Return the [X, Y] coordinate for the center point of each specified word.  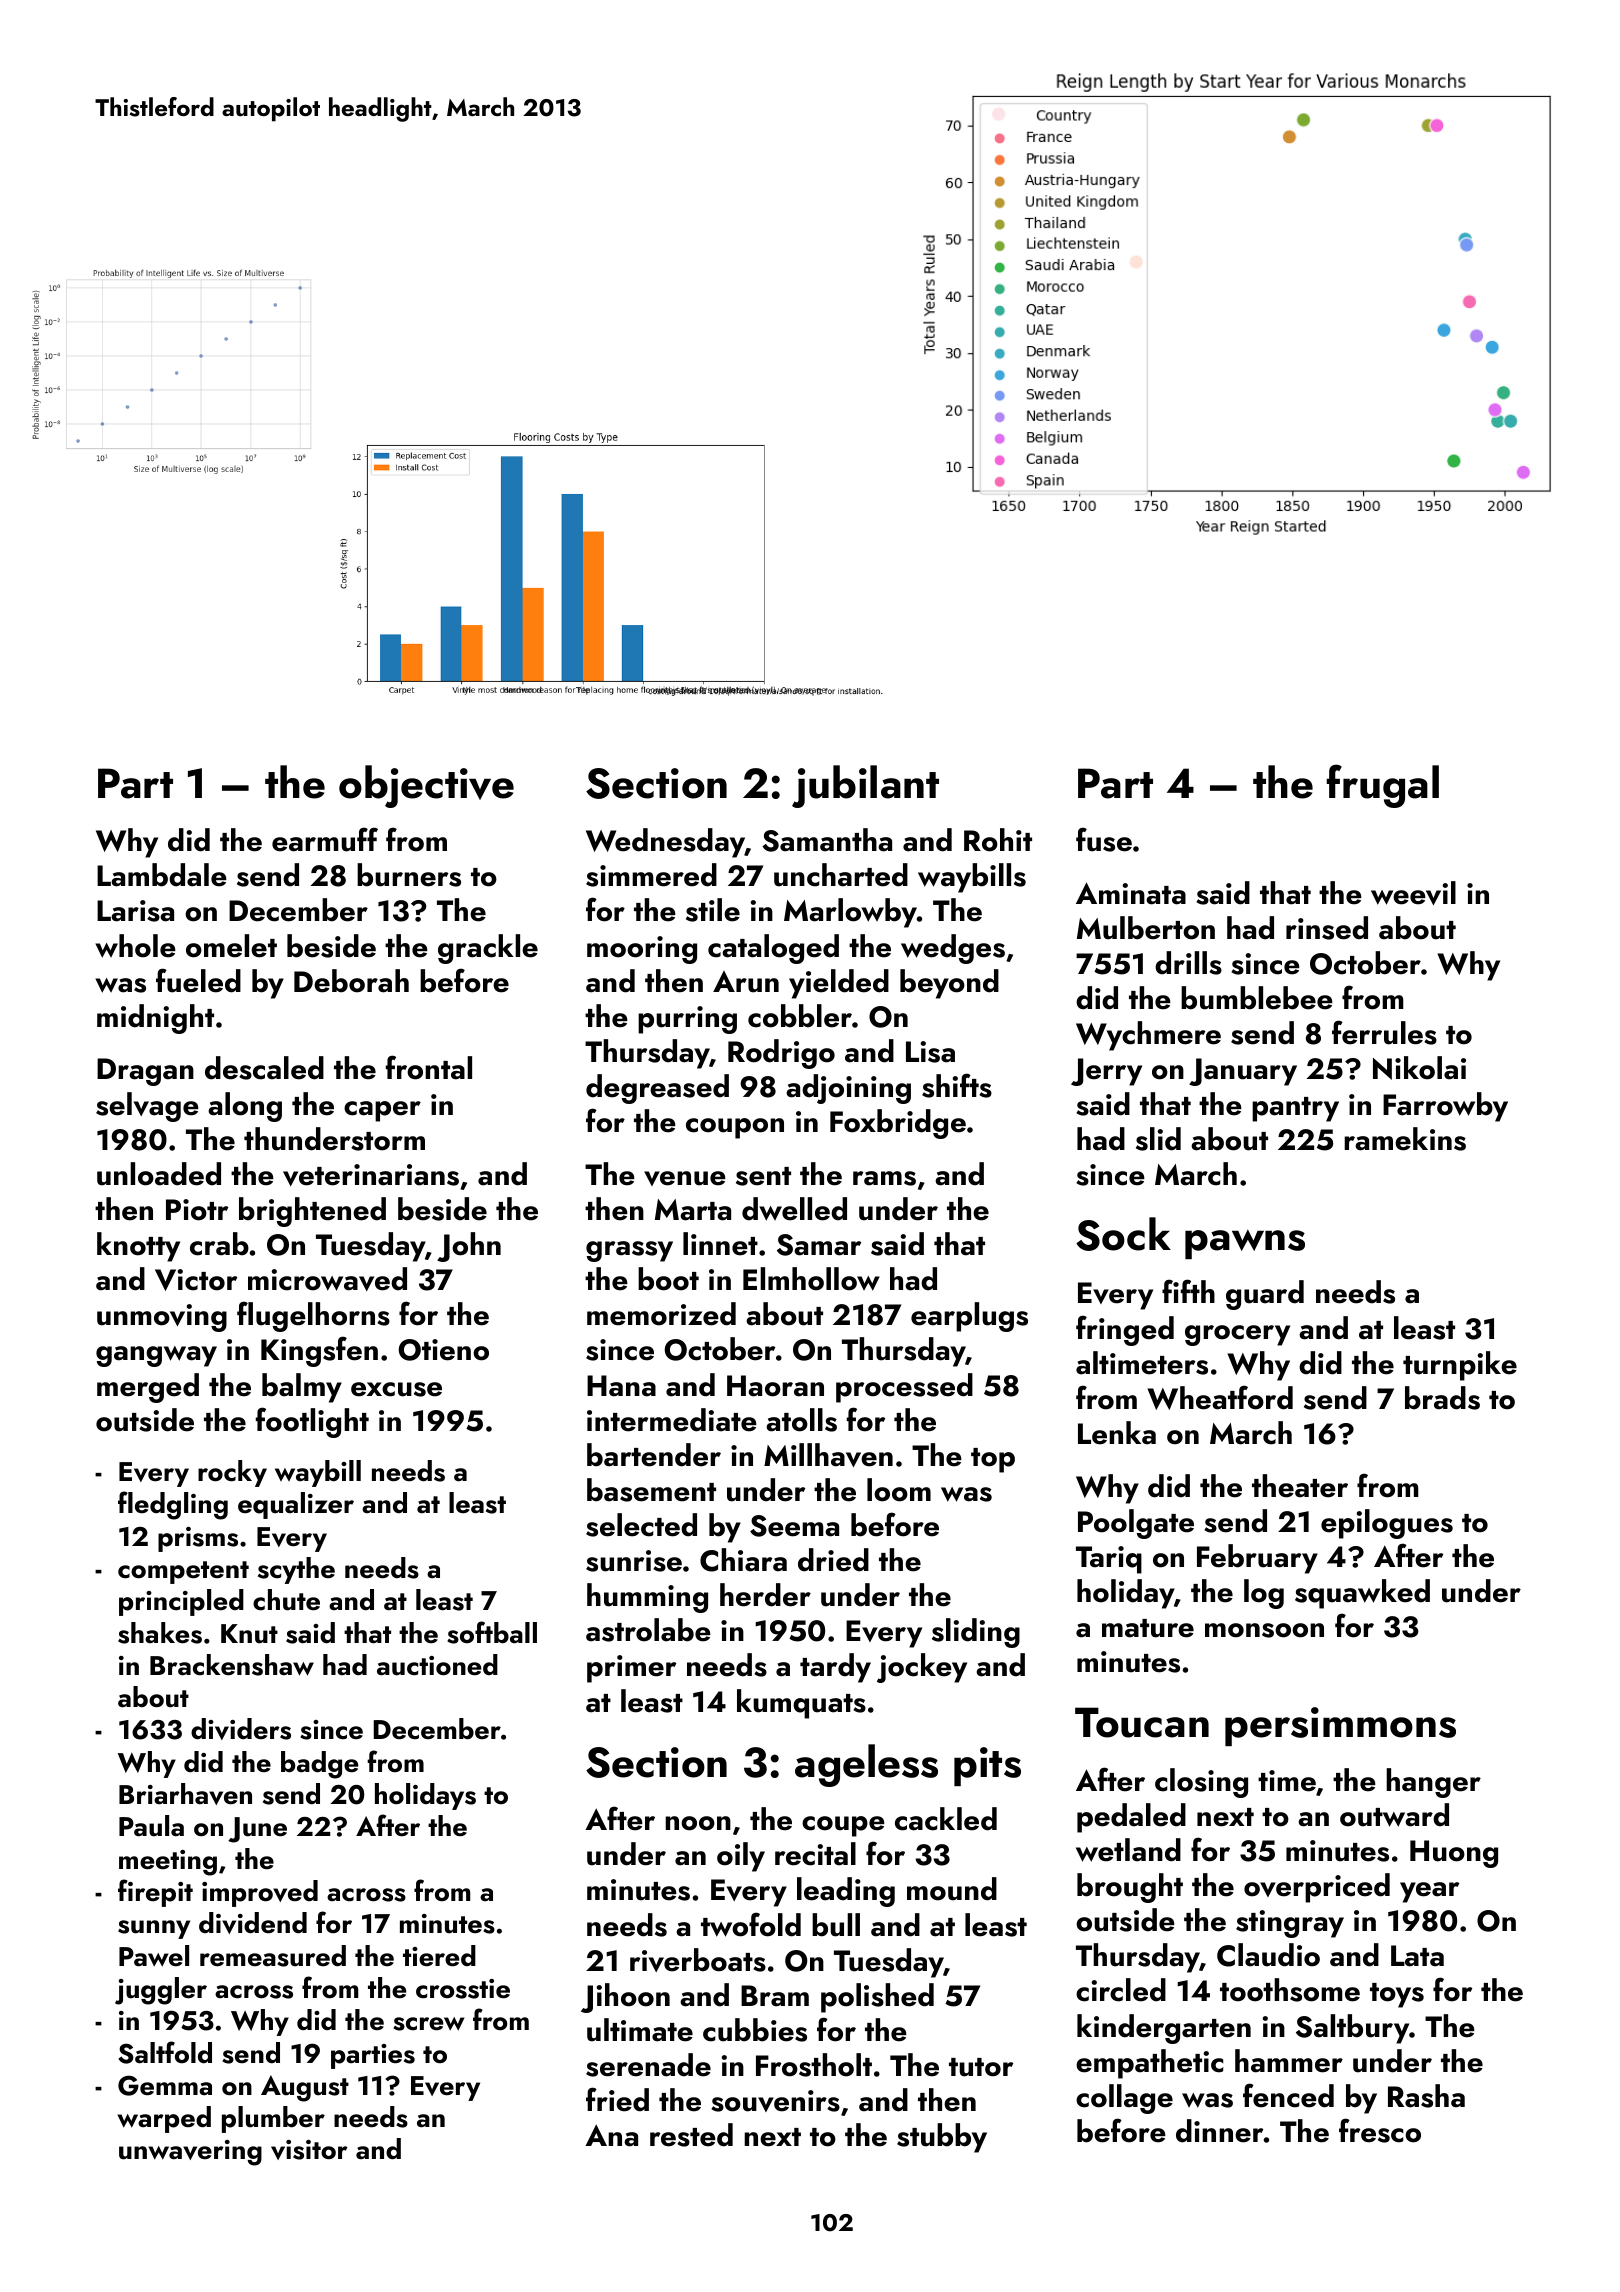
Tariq [1109, 1560]
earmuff [325, 839]
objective [426, 786]
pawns [1245, 1244]
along [245, 1107]
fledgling [173, 1505]
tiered [439, 1956]
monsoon [1264, 1630]
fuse [1104, 839]
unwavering [190, 2153]
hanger [1433, 1783]
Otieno [444, 1350]
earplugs [969, 1317]
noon [698, 1823]
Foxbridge [898, 1124]
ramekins [1405, 1139]
